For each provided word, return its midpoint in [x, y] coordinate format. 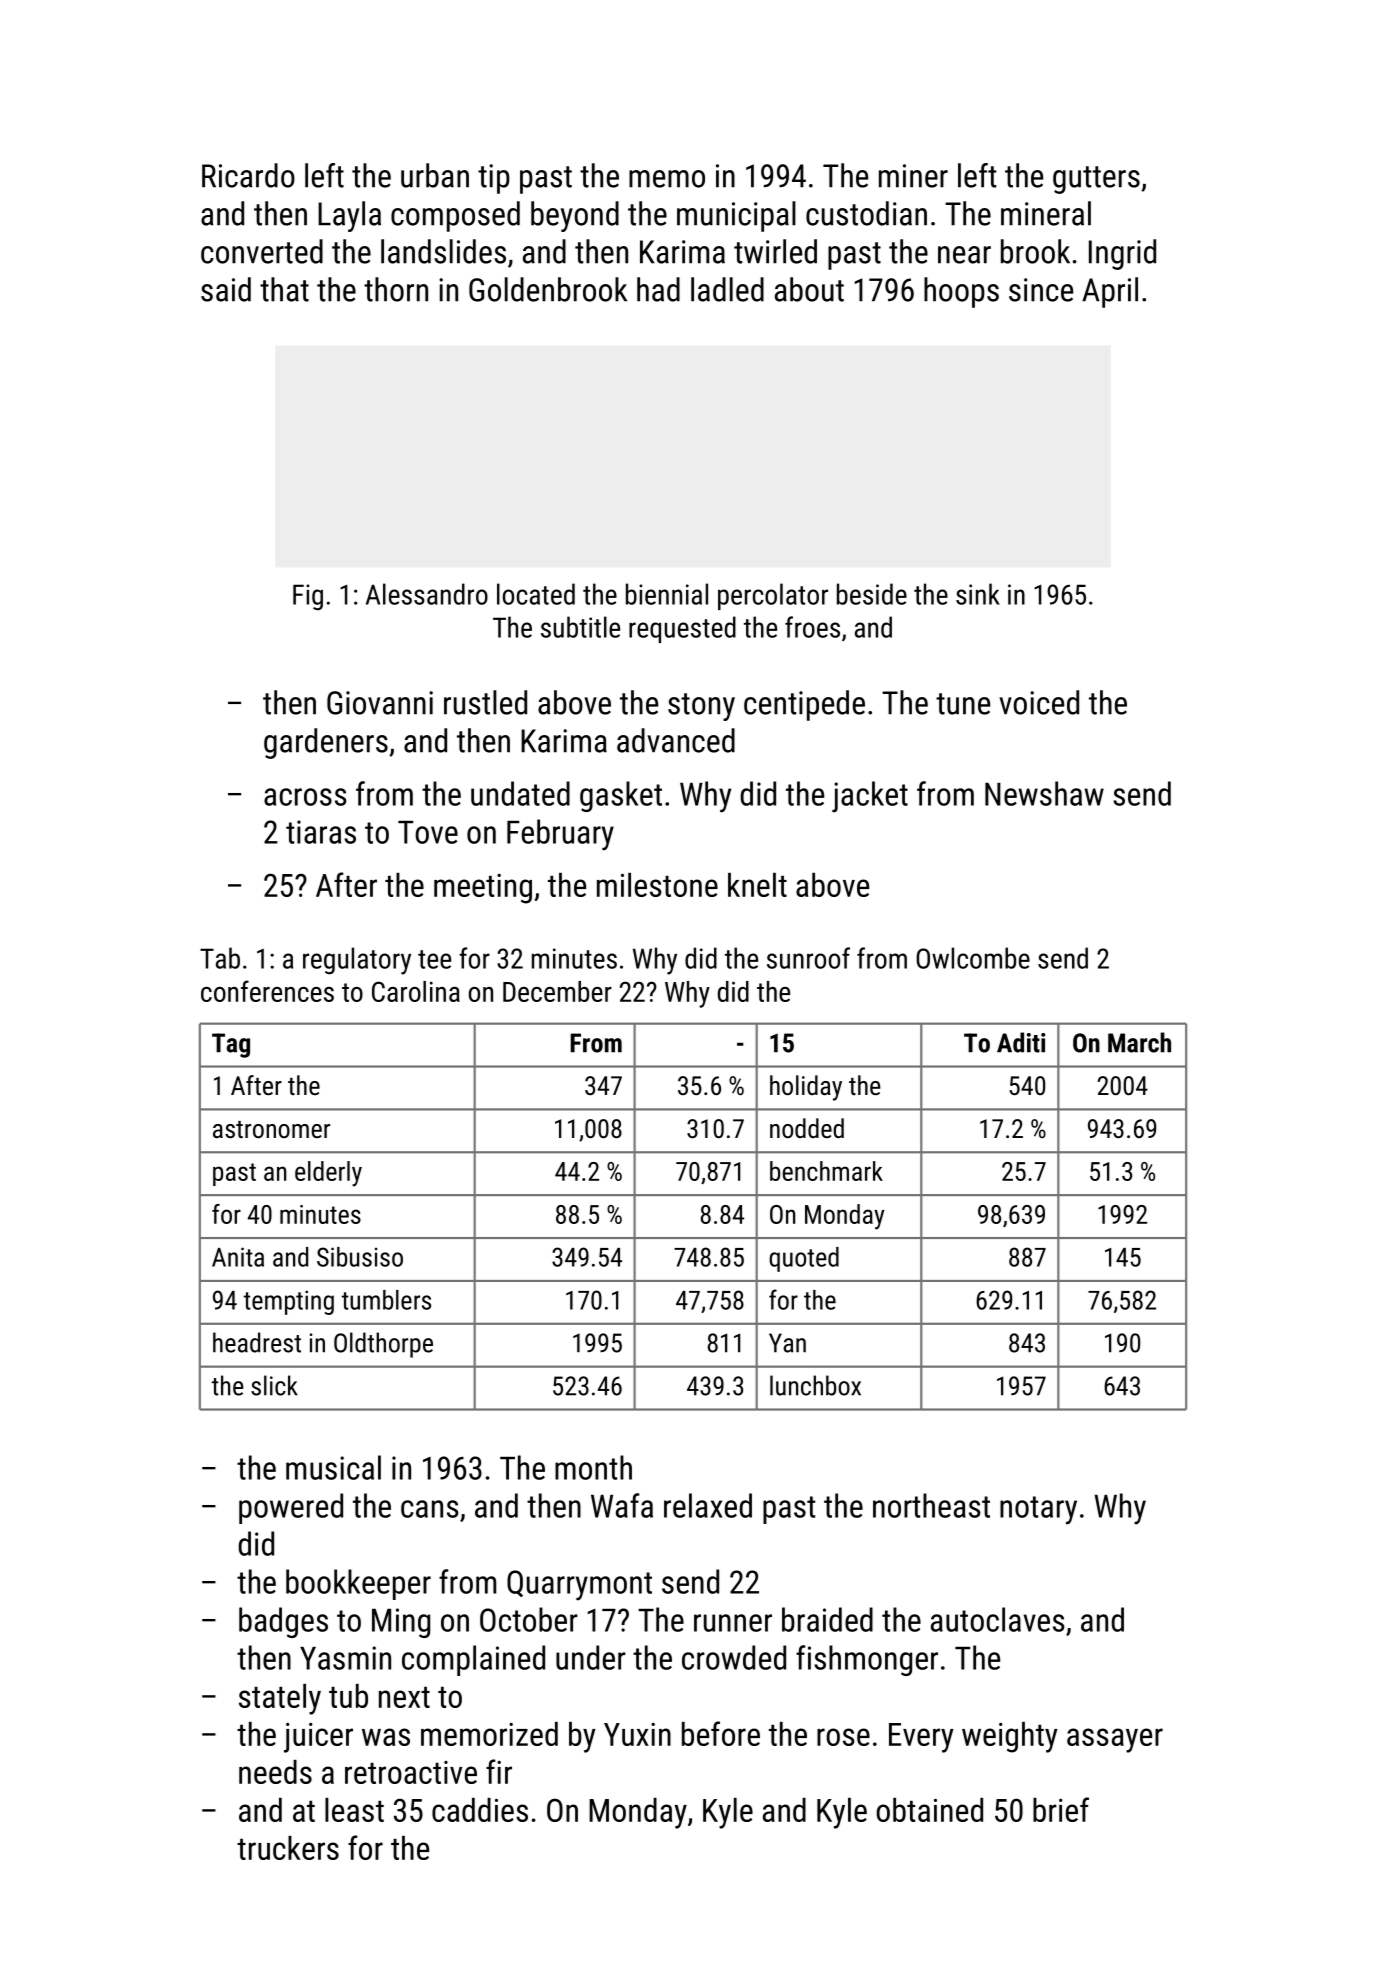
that [284, 289]
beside [872, 594]
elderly [328, 1174]
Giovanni [380, 703]
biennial [667, 594]
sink [978, 594]
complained [473, 1660]
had [658, 289]
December [557, 991]
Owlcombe [973, 958]
